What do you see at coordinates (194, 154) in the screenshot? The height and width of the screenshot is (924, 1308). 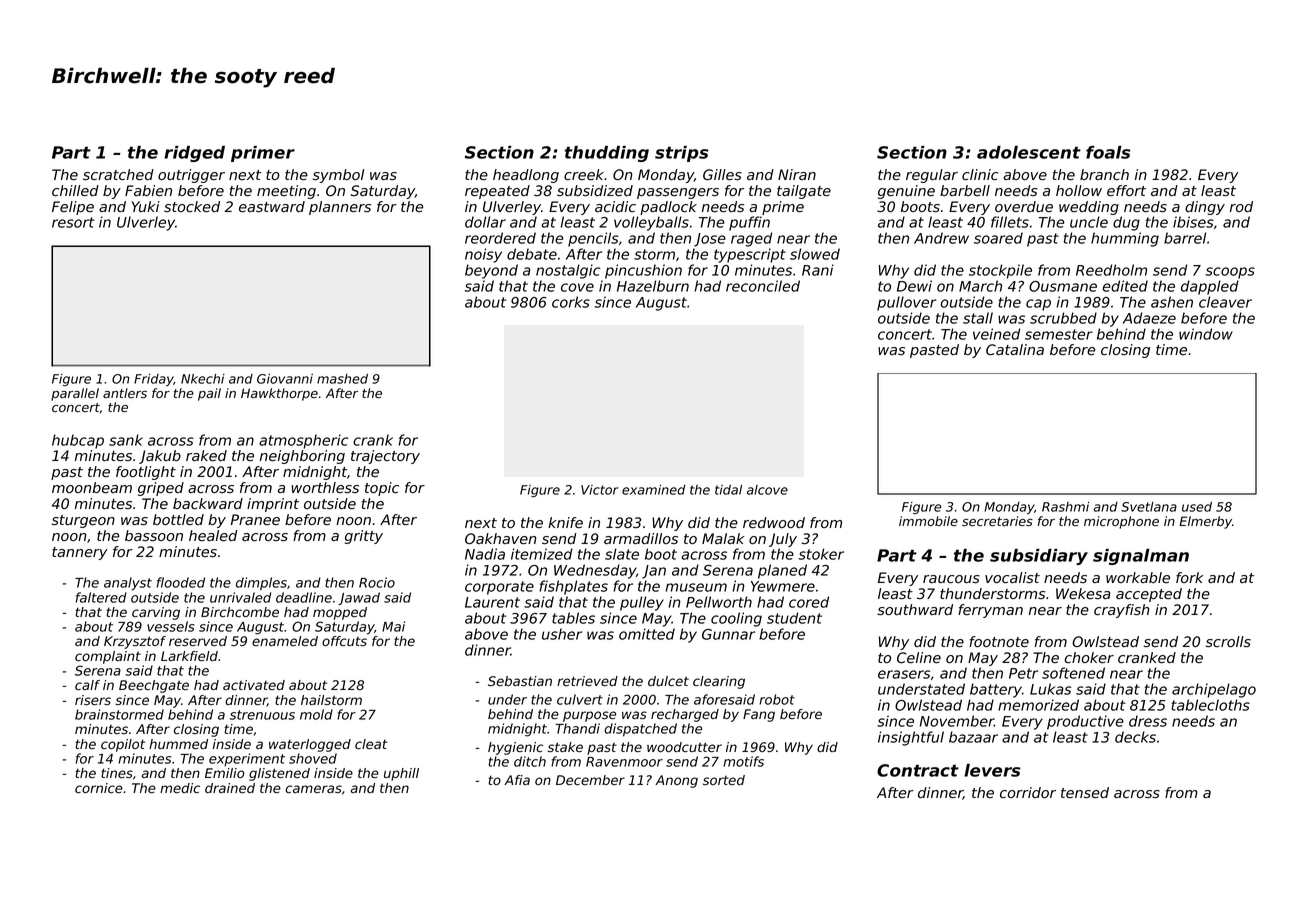 I see `ridged` at bounding box center [194, 154].
